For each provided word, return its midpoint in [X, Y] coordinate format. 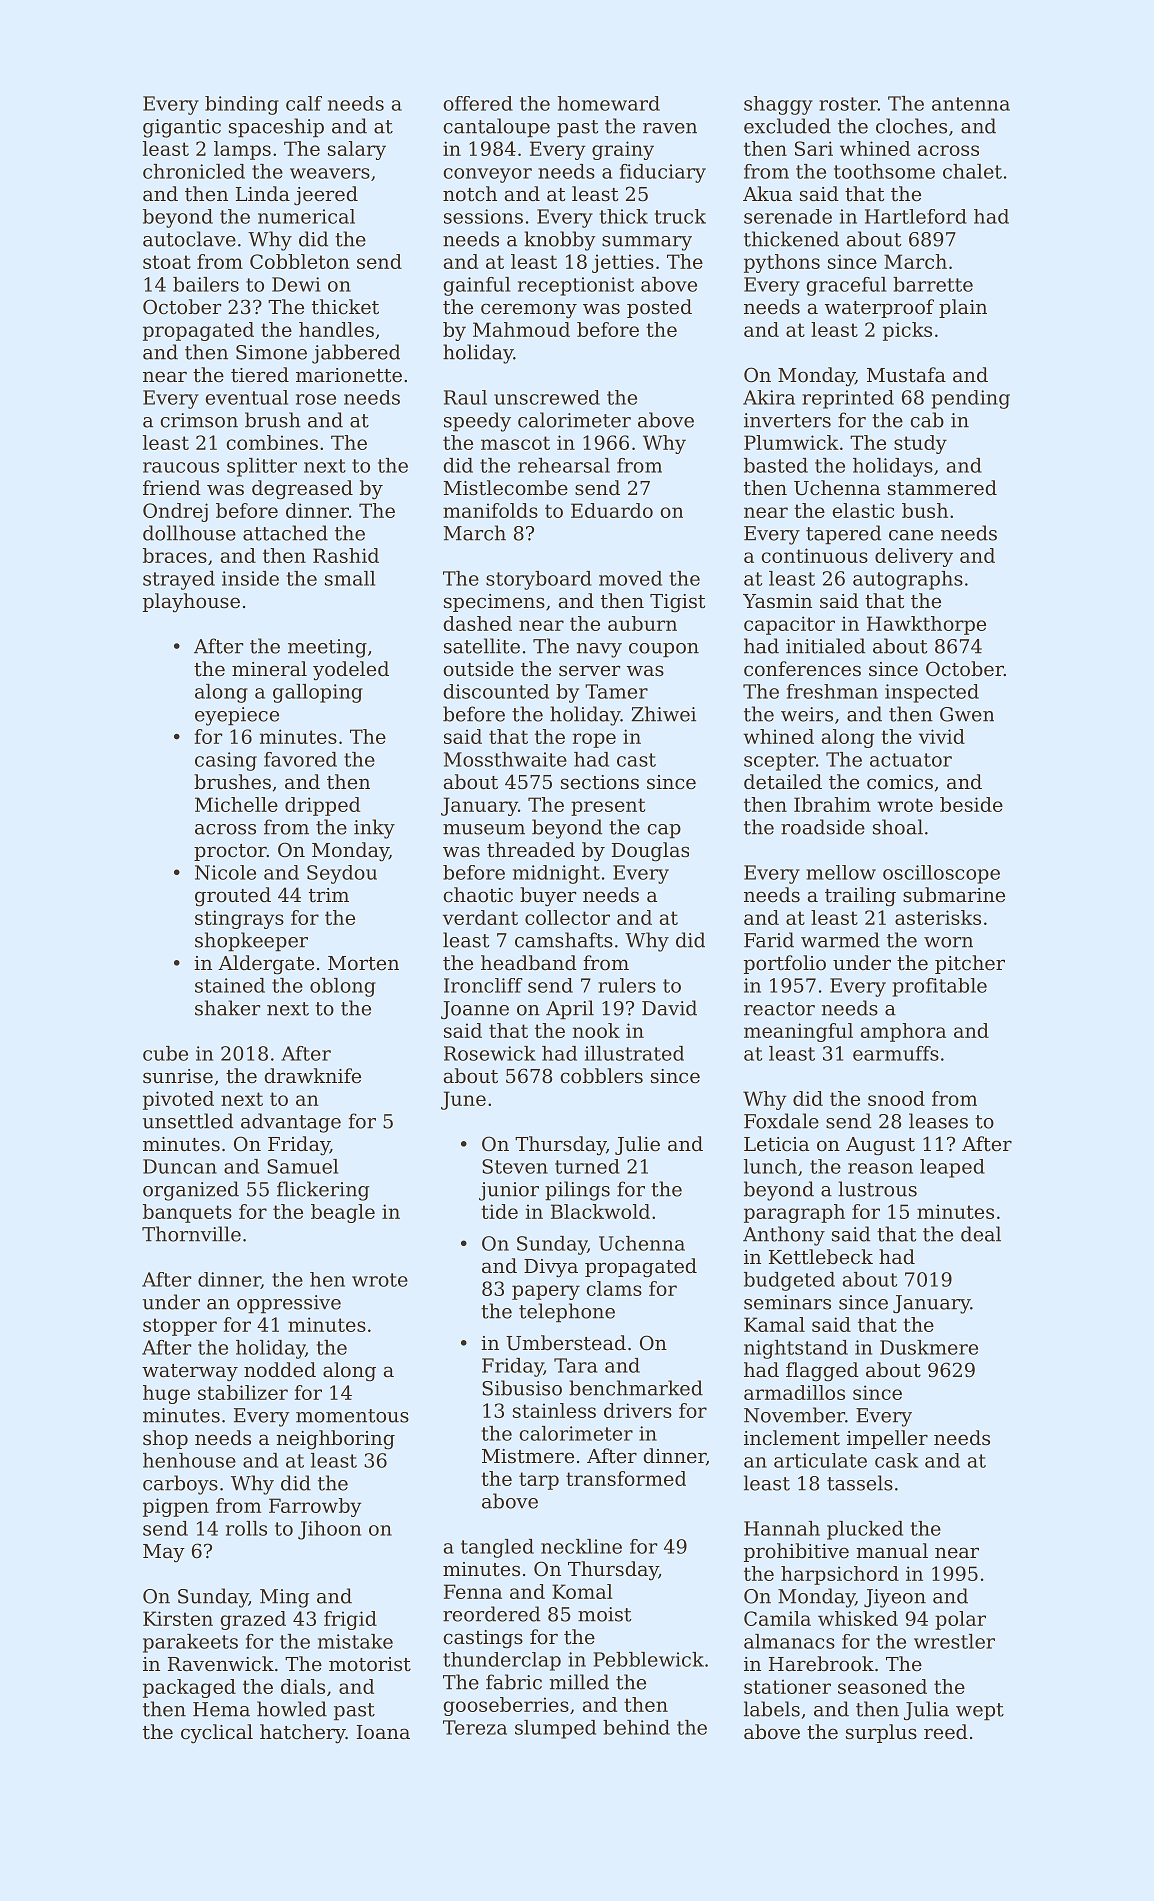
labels [772, 1709]
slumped [555, 1729]
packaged [189, 1688]
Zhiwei [663, 714]
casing [226, 761]
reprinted [848, 399]
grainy [623, 150]
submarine [954, 895]
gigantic [182, 128]
